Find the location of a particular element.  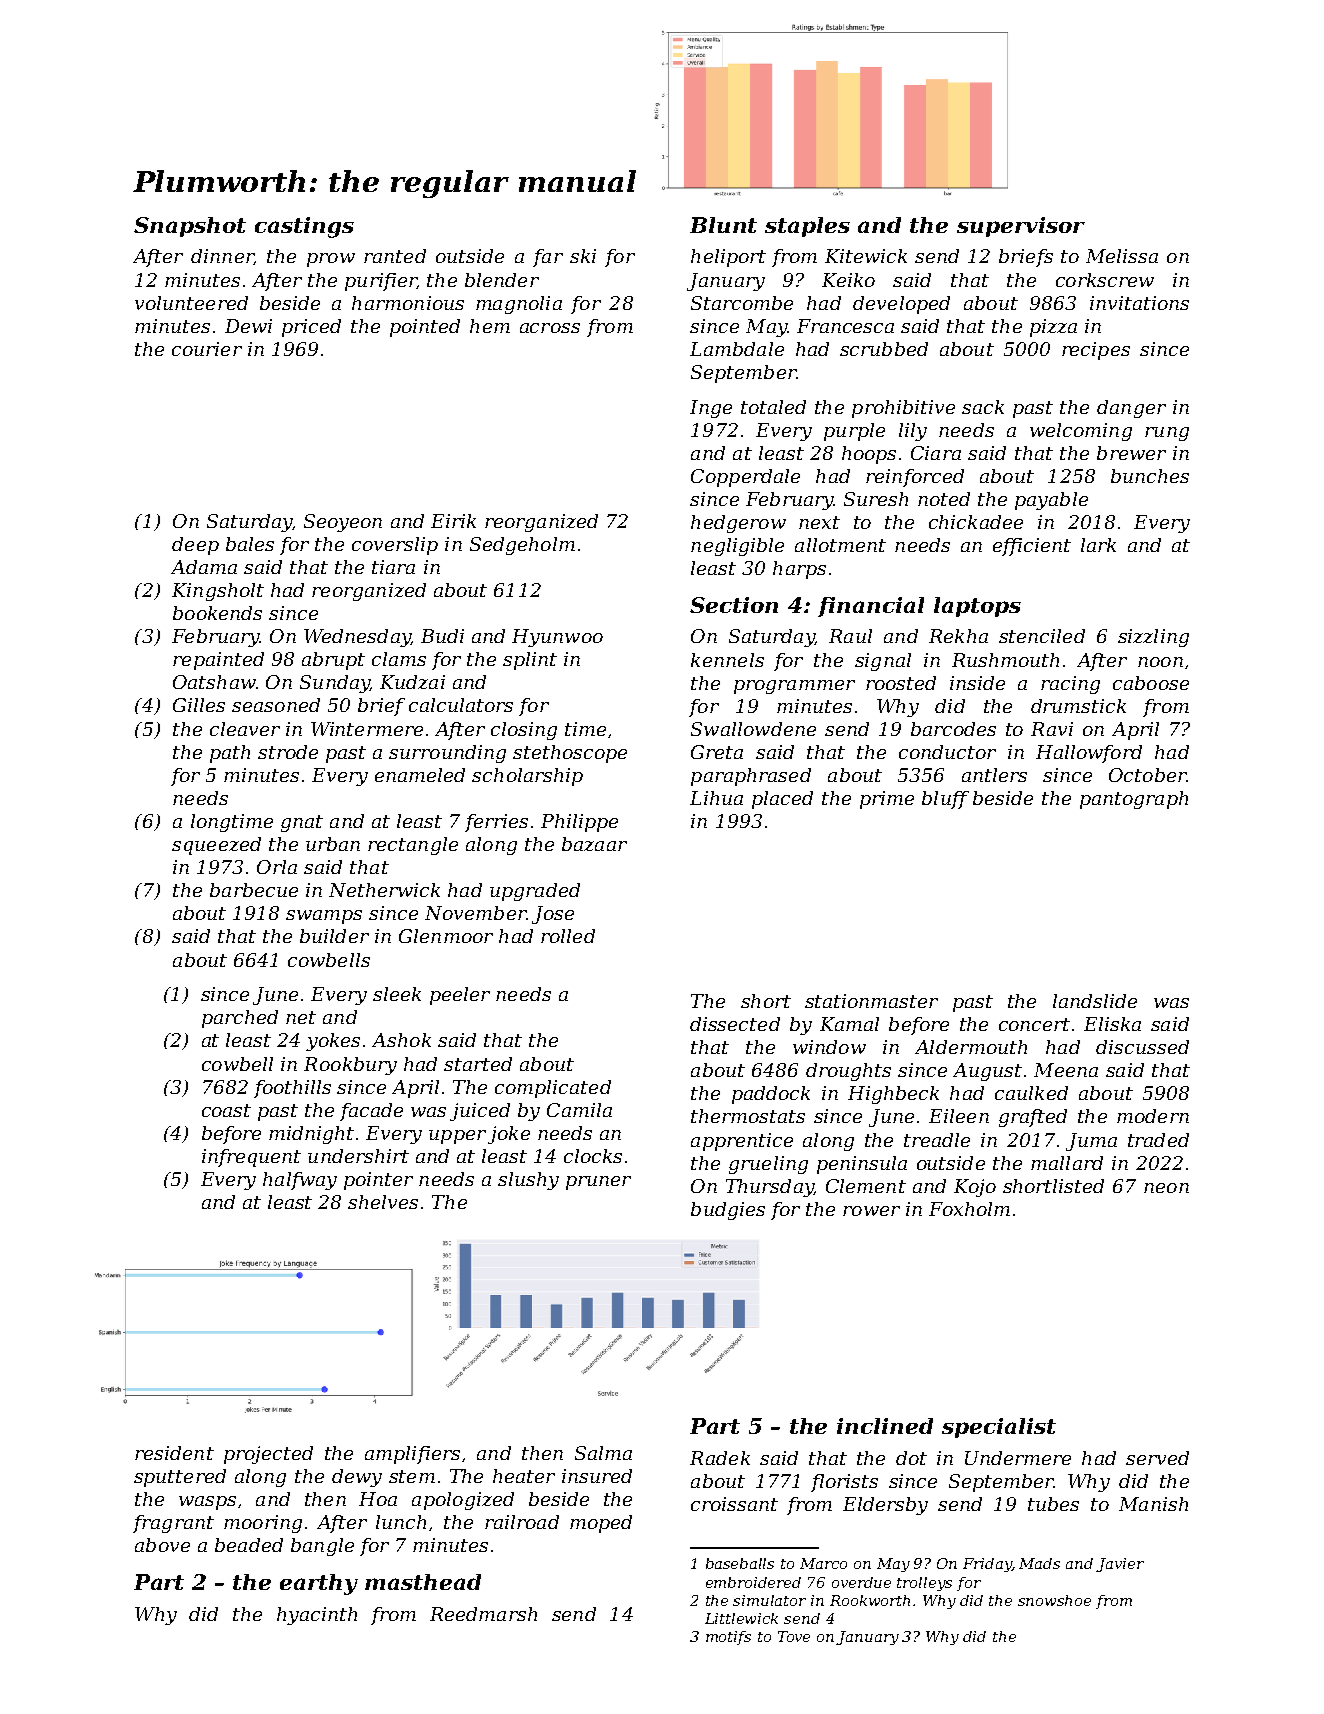

Francesca is located at coordinates (845, 326).
